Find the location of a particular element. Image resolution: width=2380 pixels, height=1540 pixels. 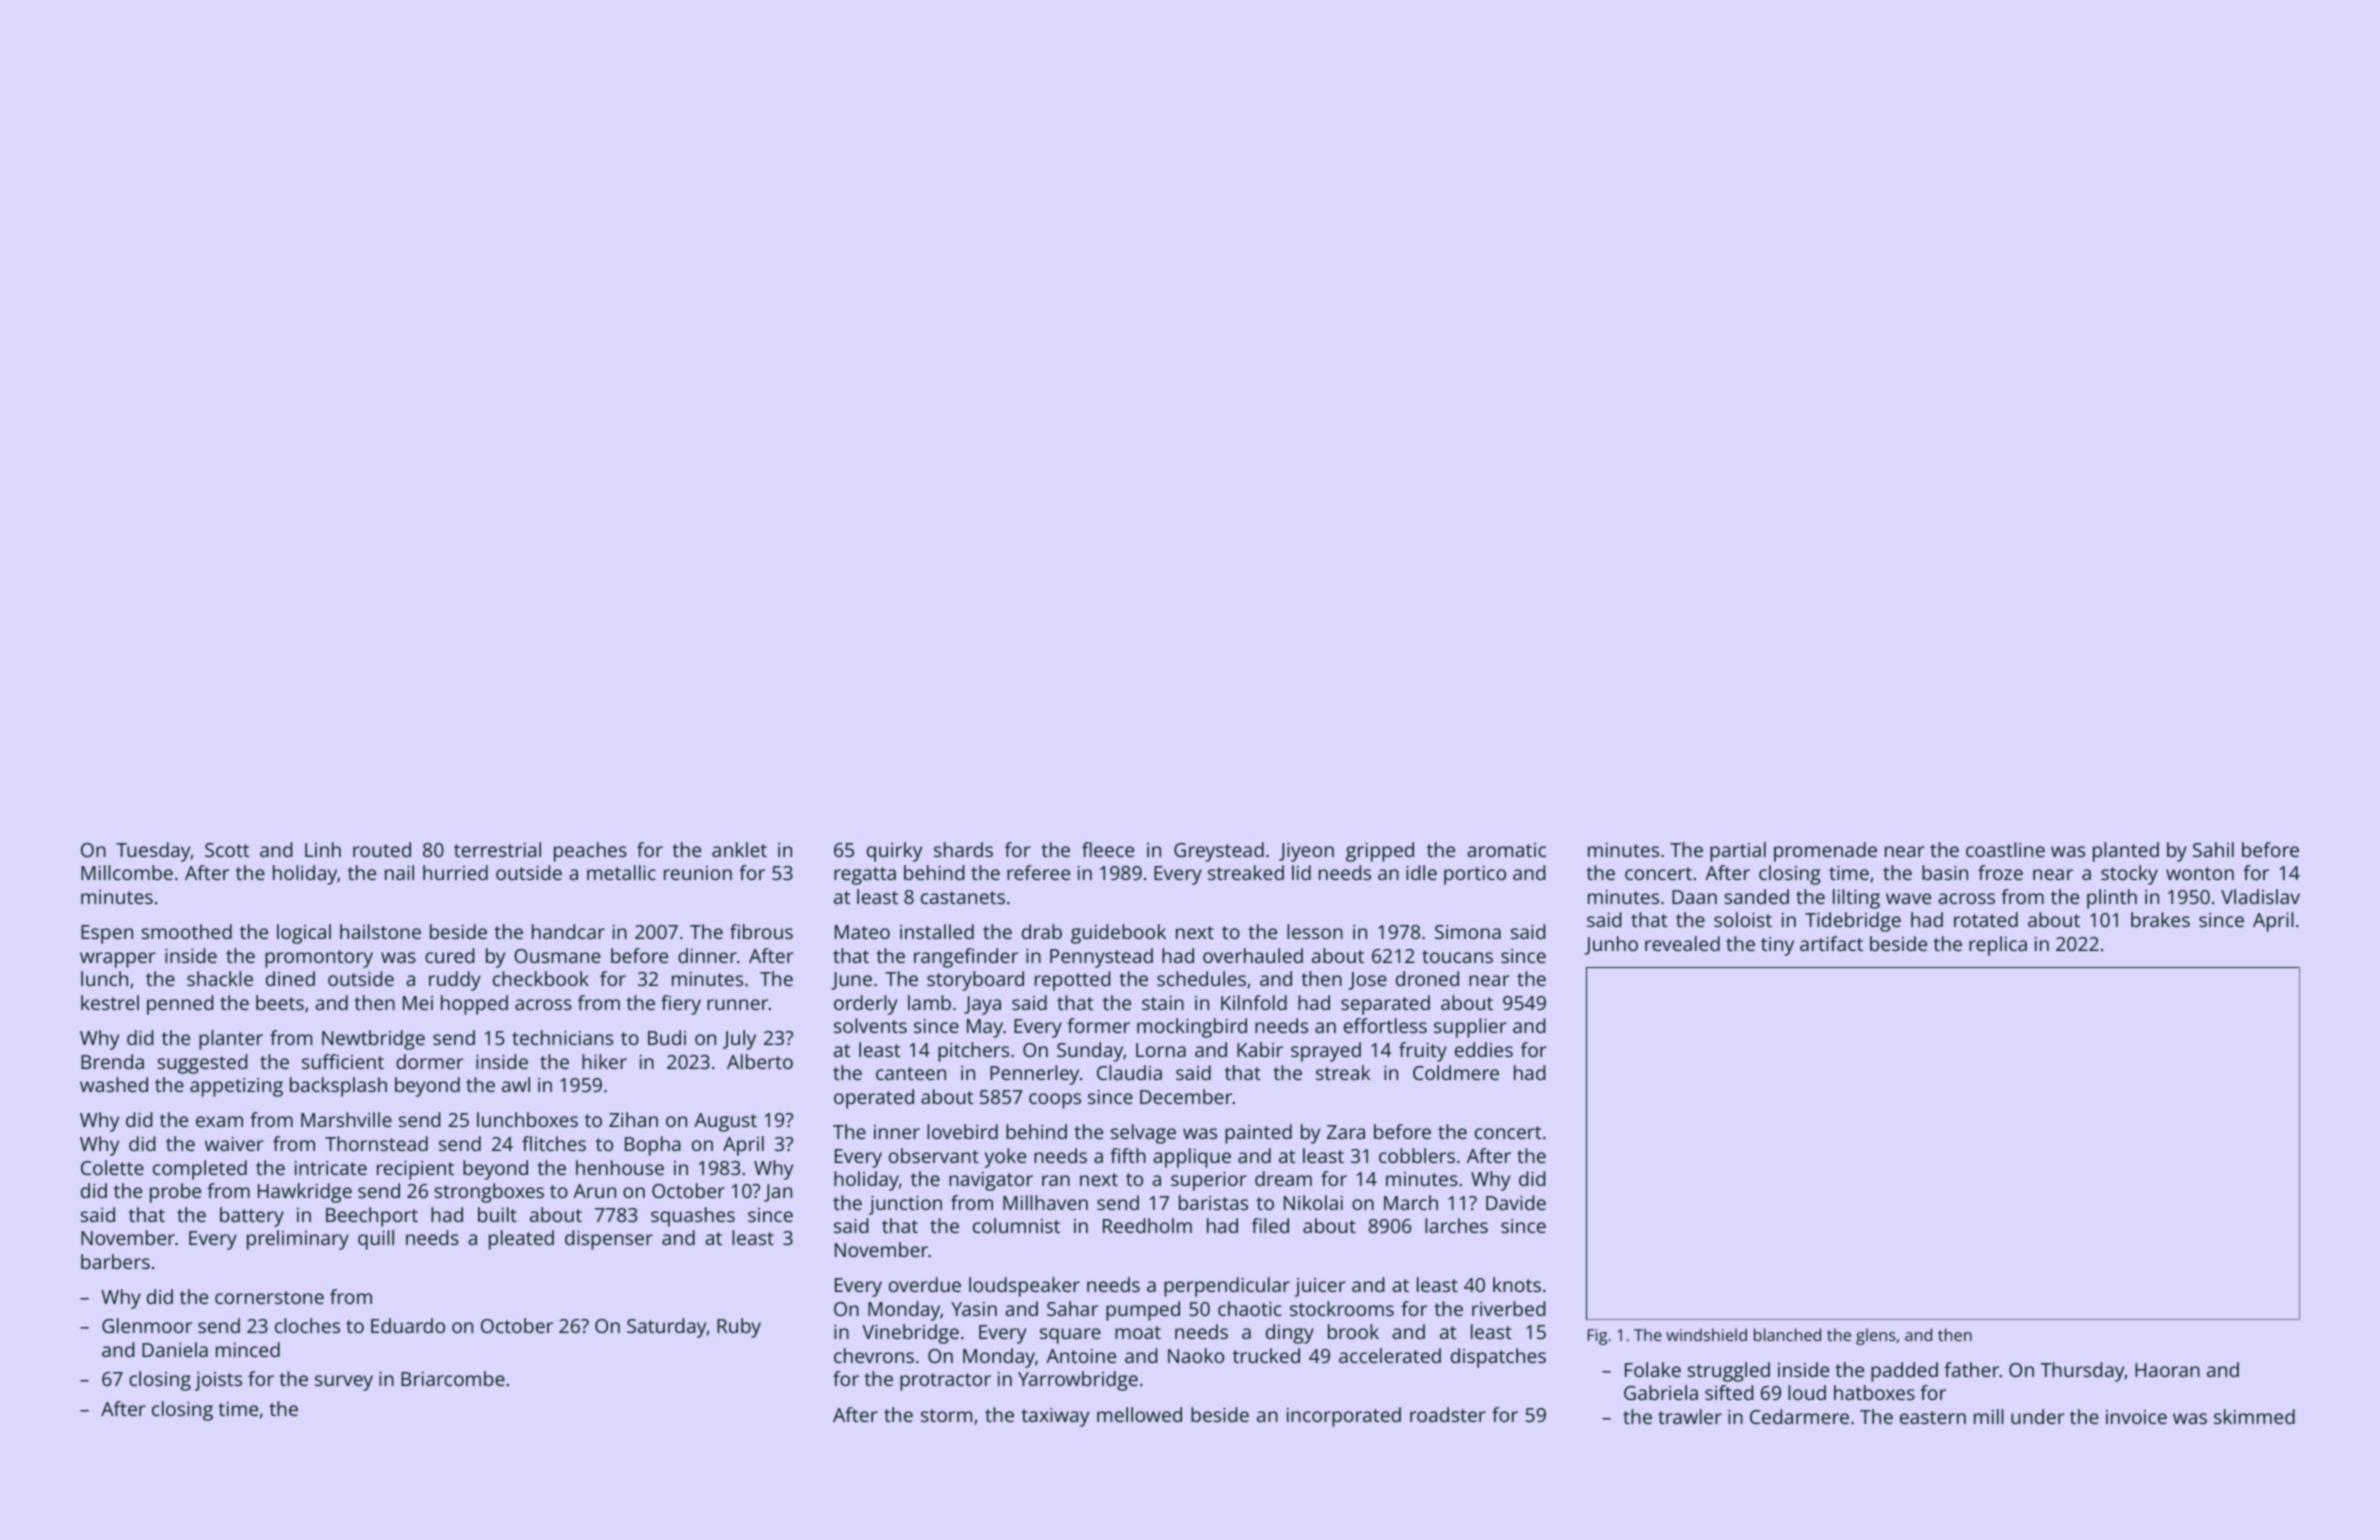

knots is located at coordinates (1517, 1284).
